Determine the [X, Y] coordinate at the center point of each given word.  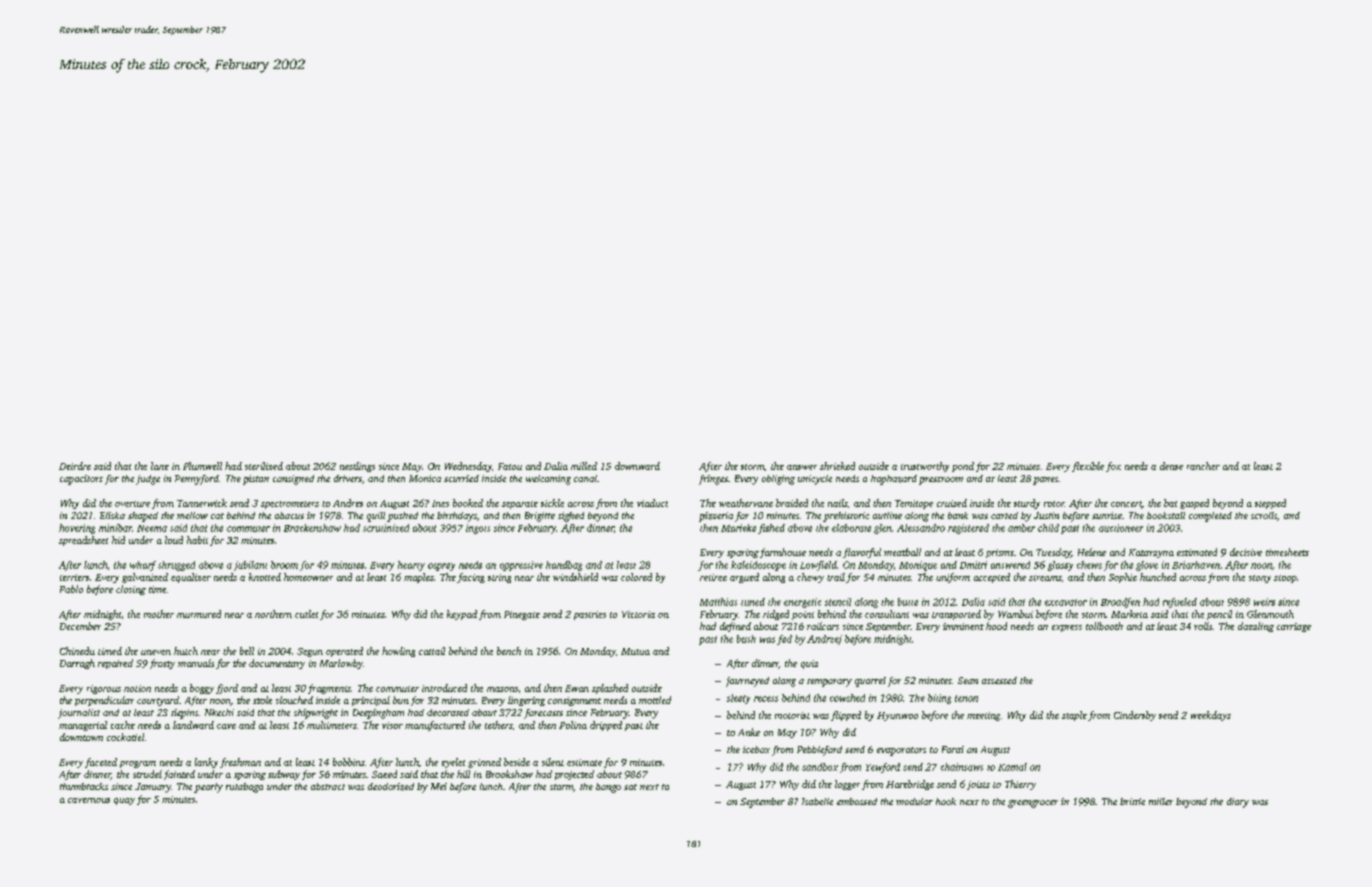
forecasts [543, 714]
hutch [186, 651]
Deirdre [75, 466]
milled [584, 466]
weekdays [1211, 716]
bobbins [349, 762]
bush [746, 639]
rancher [1203, 466]
